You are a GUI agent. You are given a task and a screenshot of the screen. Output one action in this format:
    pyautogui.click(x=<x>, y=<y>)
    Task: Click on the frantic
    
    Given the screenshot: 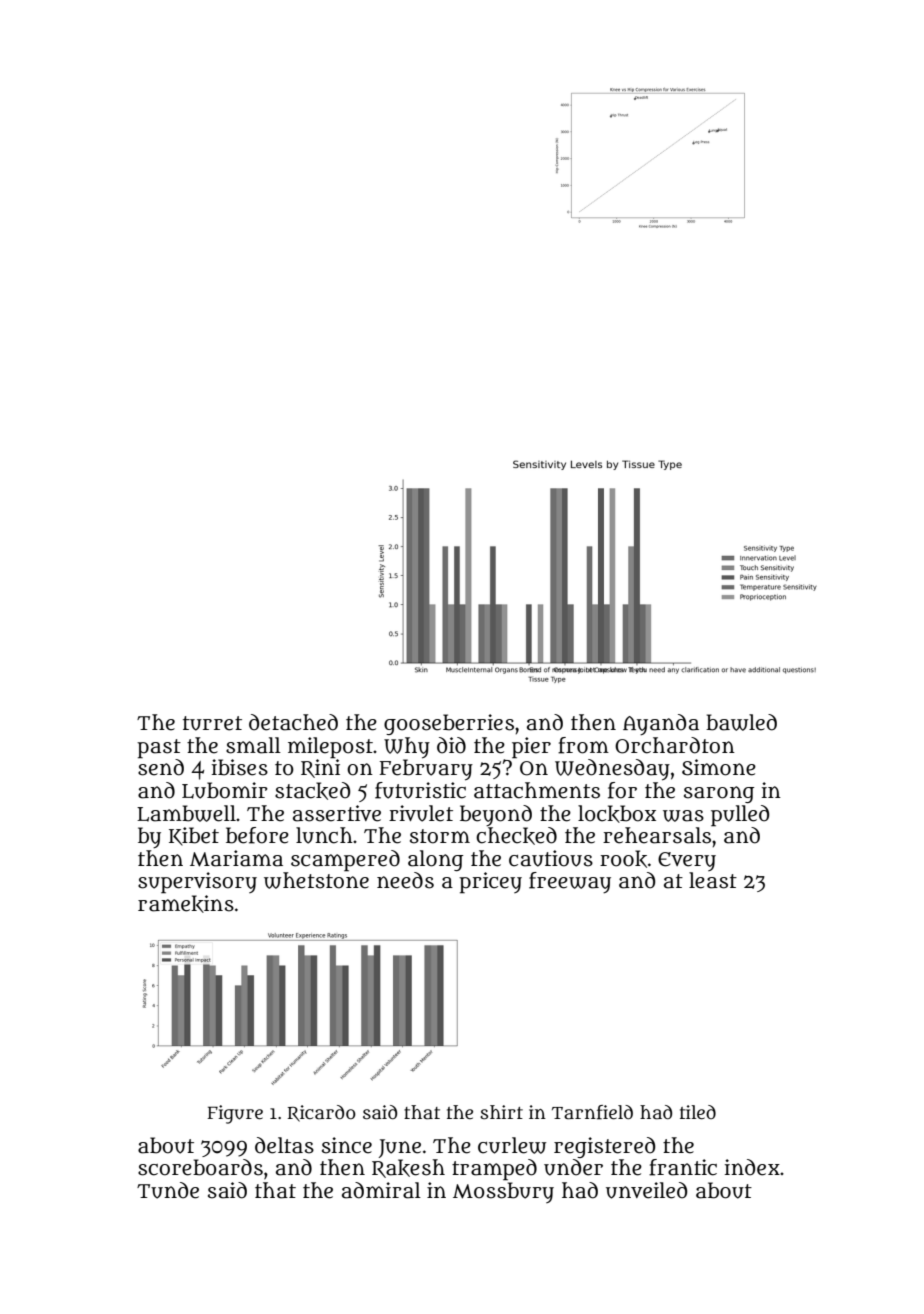 What is the action you would take?
    pyautogui.click(x=683, y=1167)
